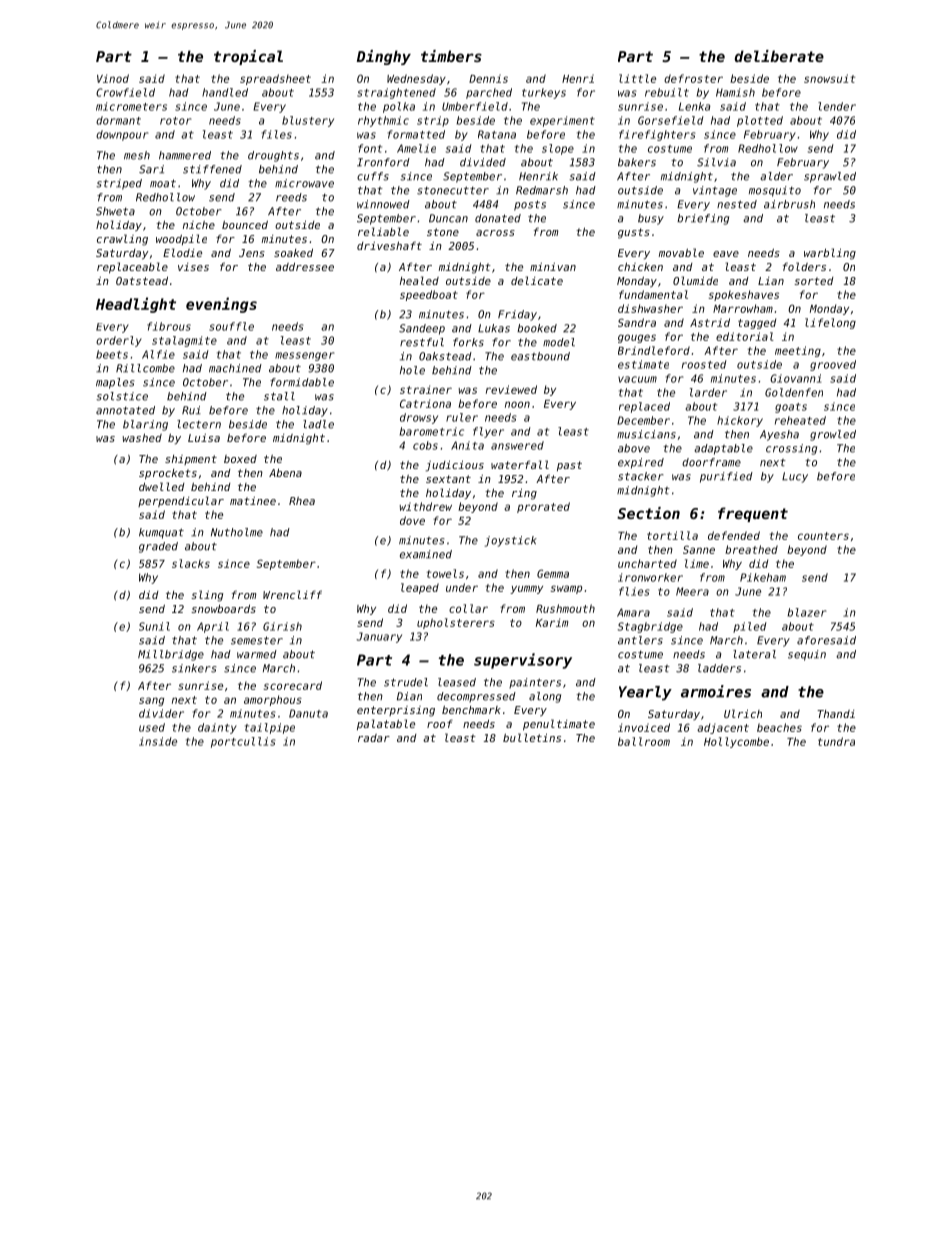 Image resolution: width=952 pixels, height=1233 pixels. Describe the element at coordinates (151, 701) in the screenshot. I see `sang` at that location.
